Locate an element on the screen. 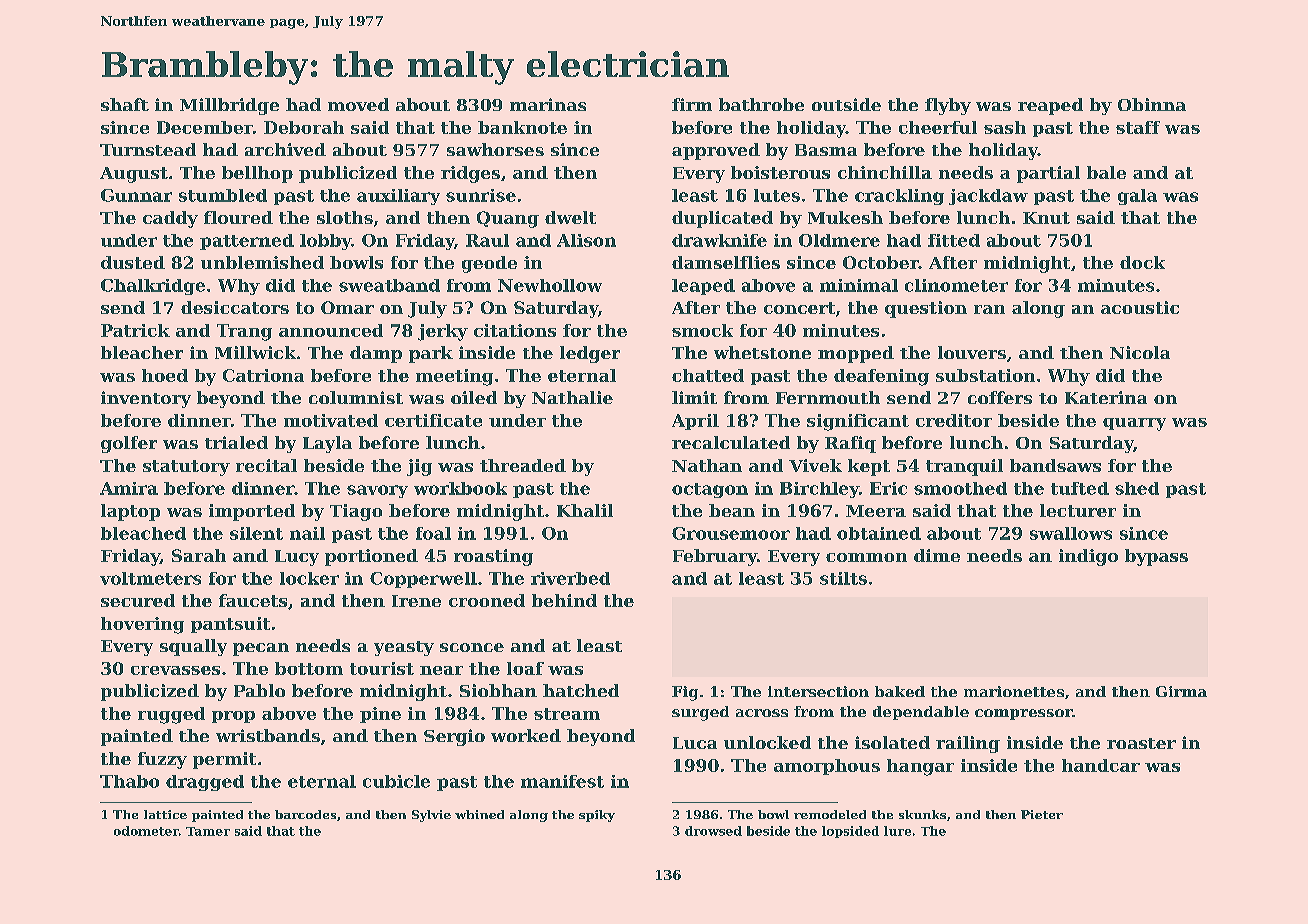 This screenshot has height=924, width=1308. crooned is located at coordinates (487, 600).
